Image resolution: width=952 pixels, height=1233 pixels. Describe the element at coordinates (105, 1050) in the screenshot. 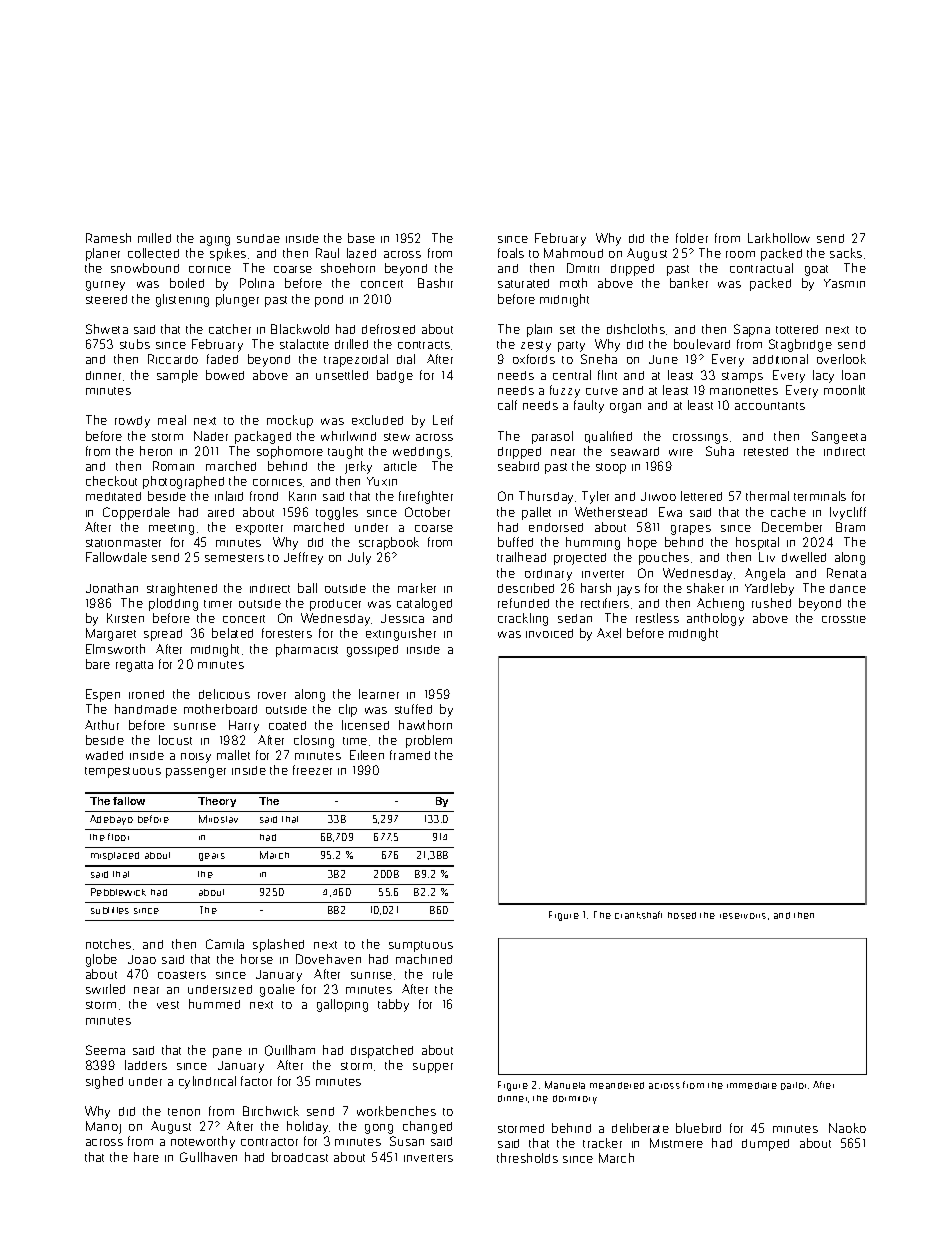

I see `Seema` at that location.
